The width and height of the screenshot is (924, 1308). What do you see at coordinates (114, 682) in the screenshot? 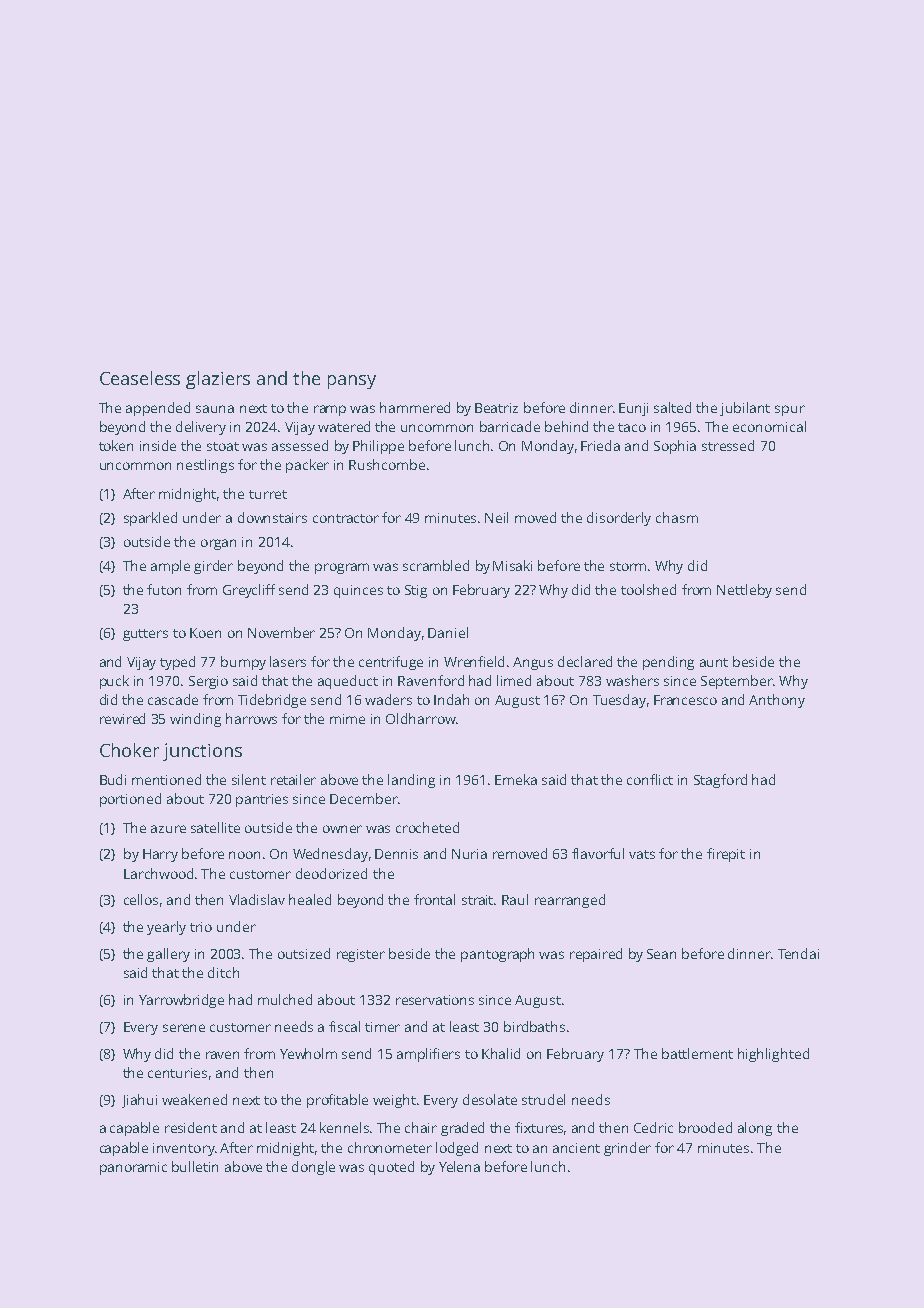
I see `puck` at bounding box center [114, 682].
